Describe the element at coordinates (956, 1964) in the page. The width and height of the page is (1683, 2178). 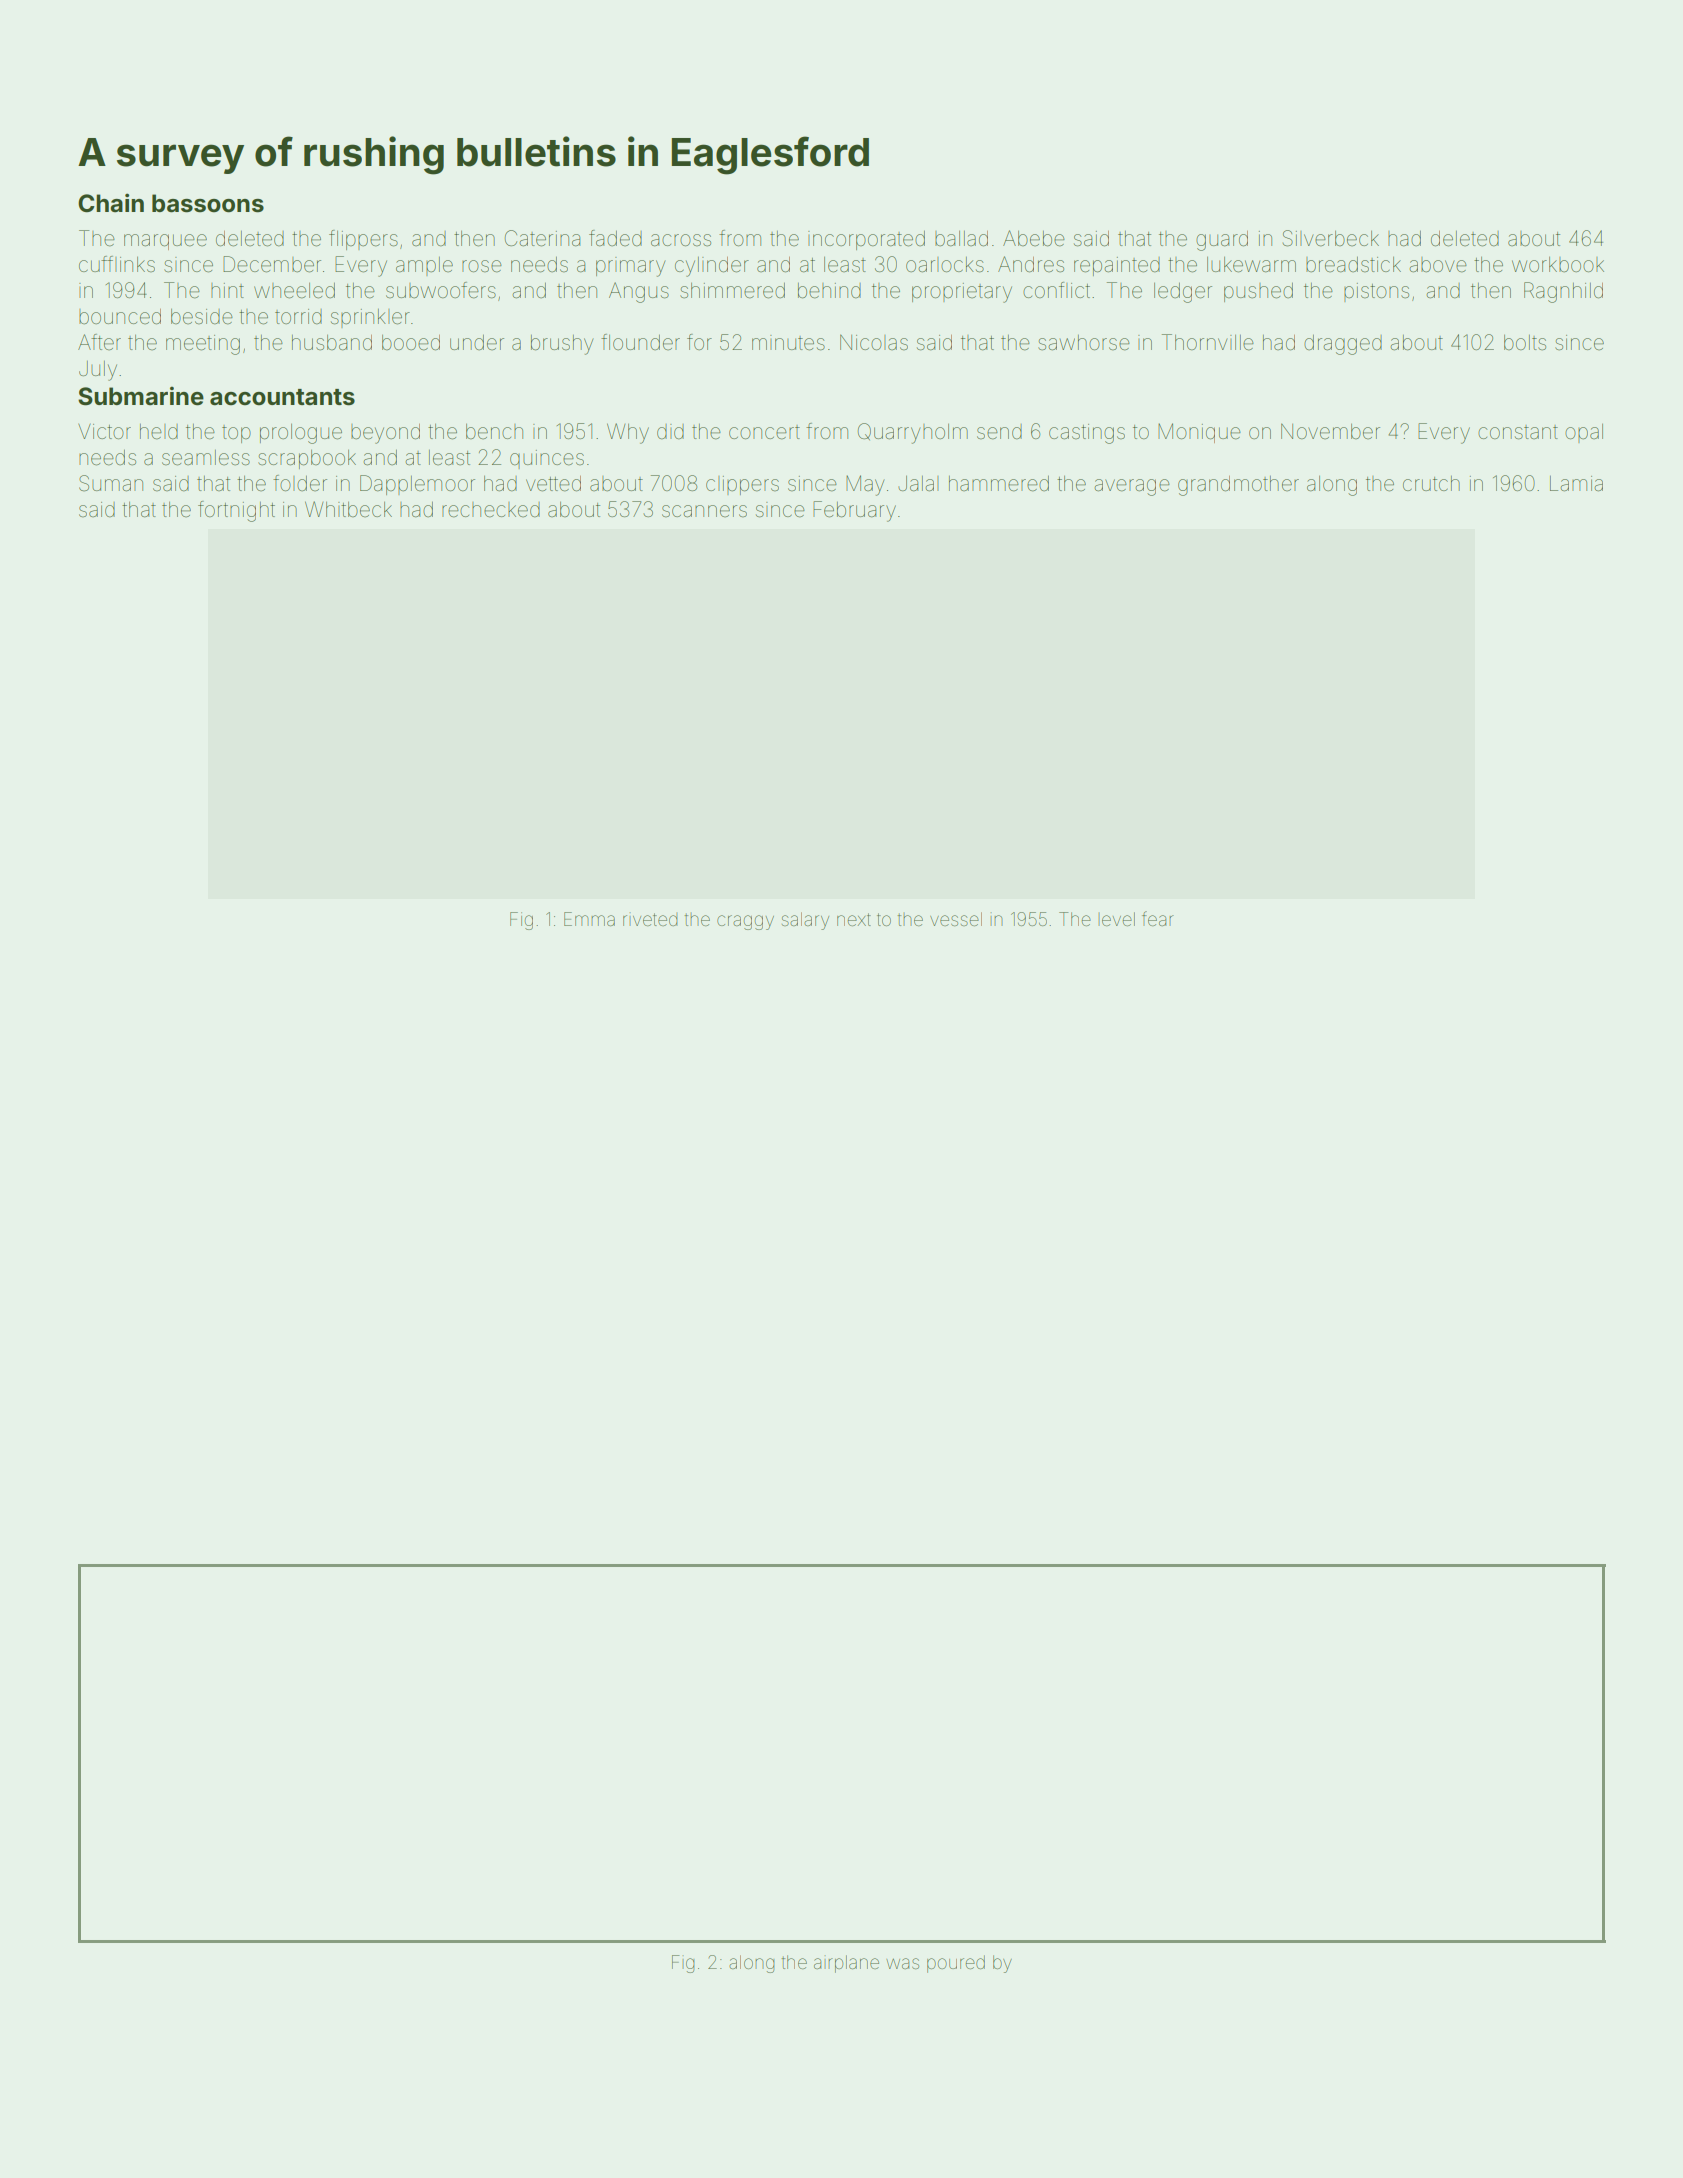
I see `poured` at that location.
